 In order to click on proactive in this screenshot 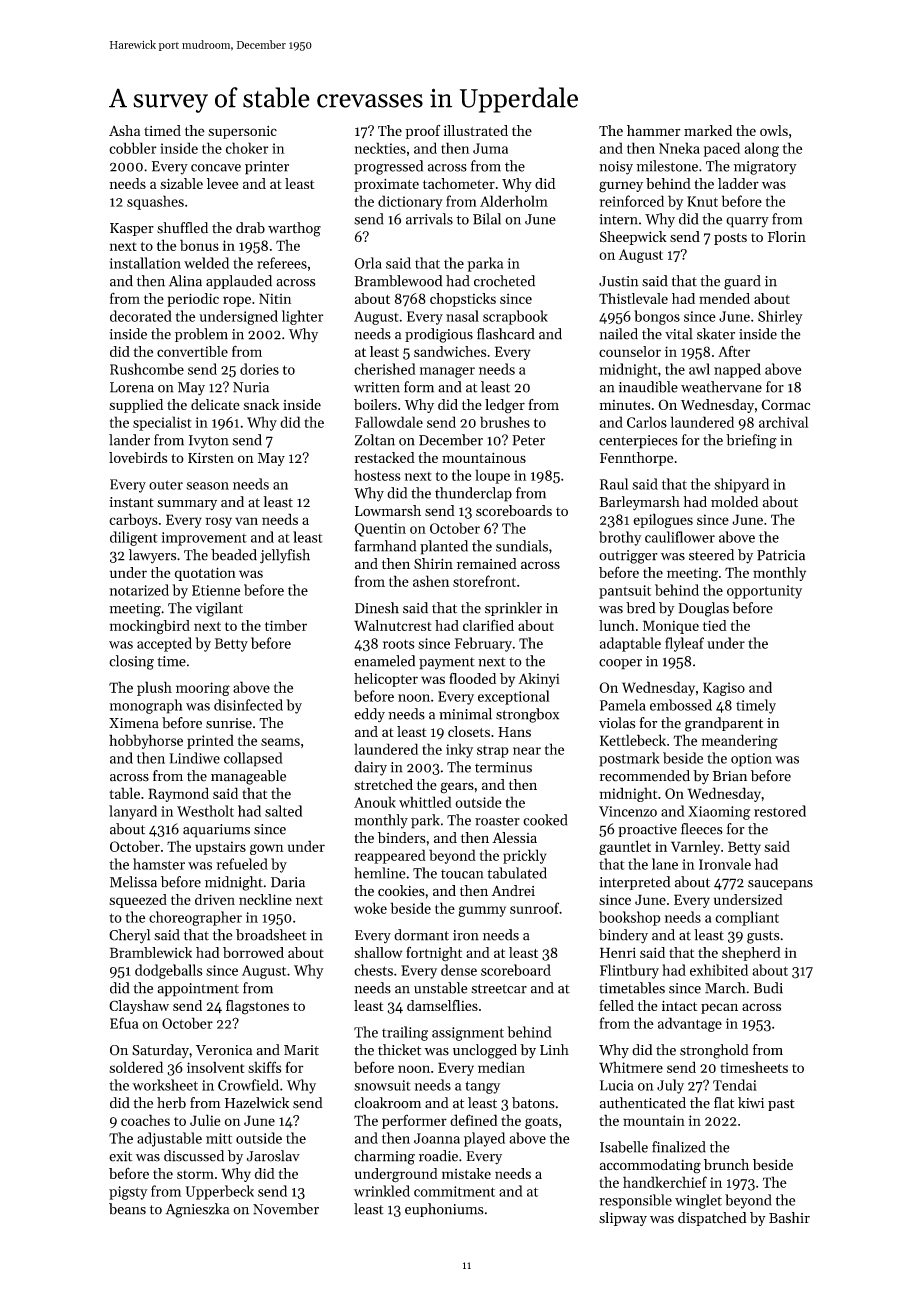, I will do `click(647, 830)`.
